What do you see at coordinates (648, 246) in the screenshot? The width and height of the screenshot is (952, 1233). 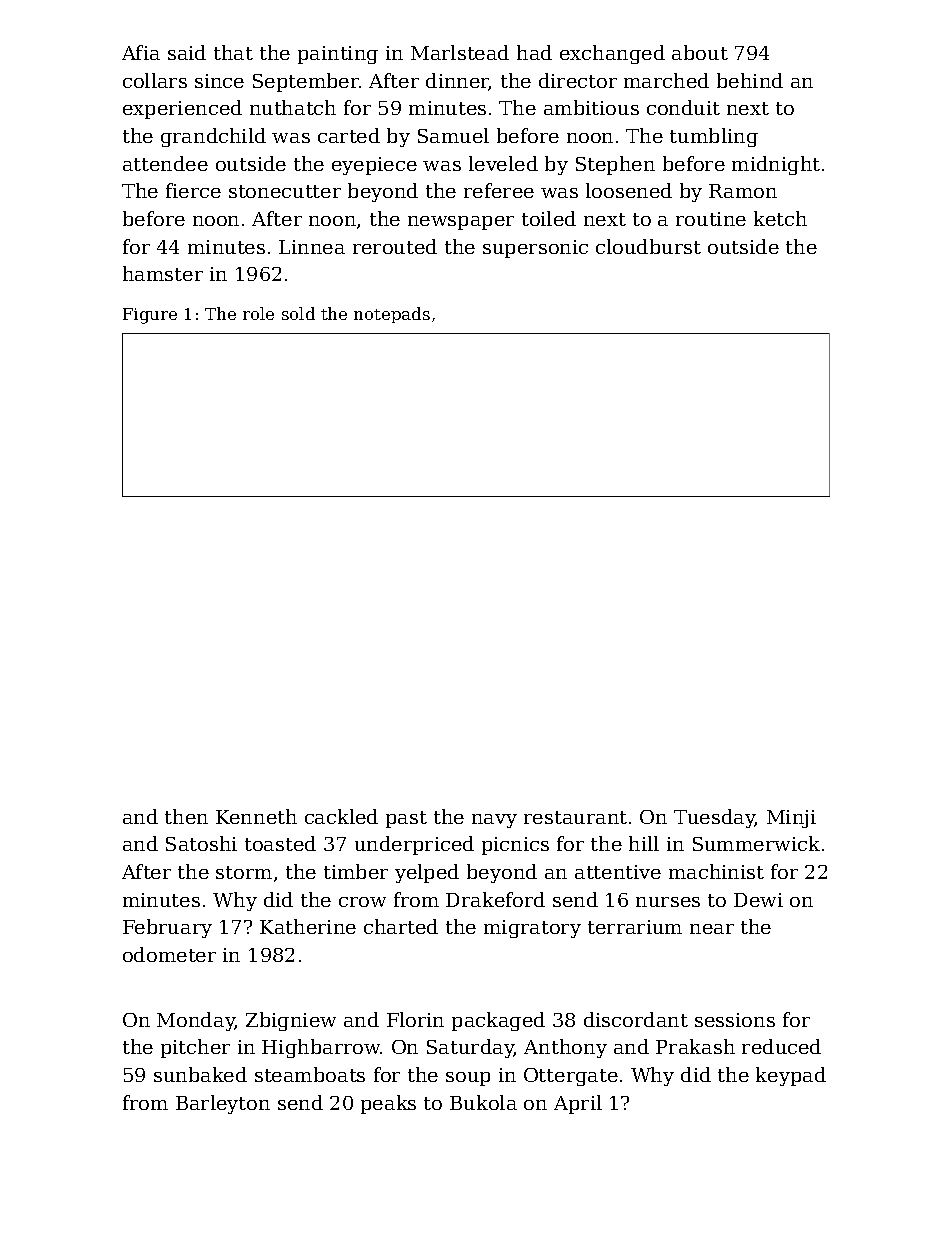 I see `cloudburst` at bounding box center [648, 246].
